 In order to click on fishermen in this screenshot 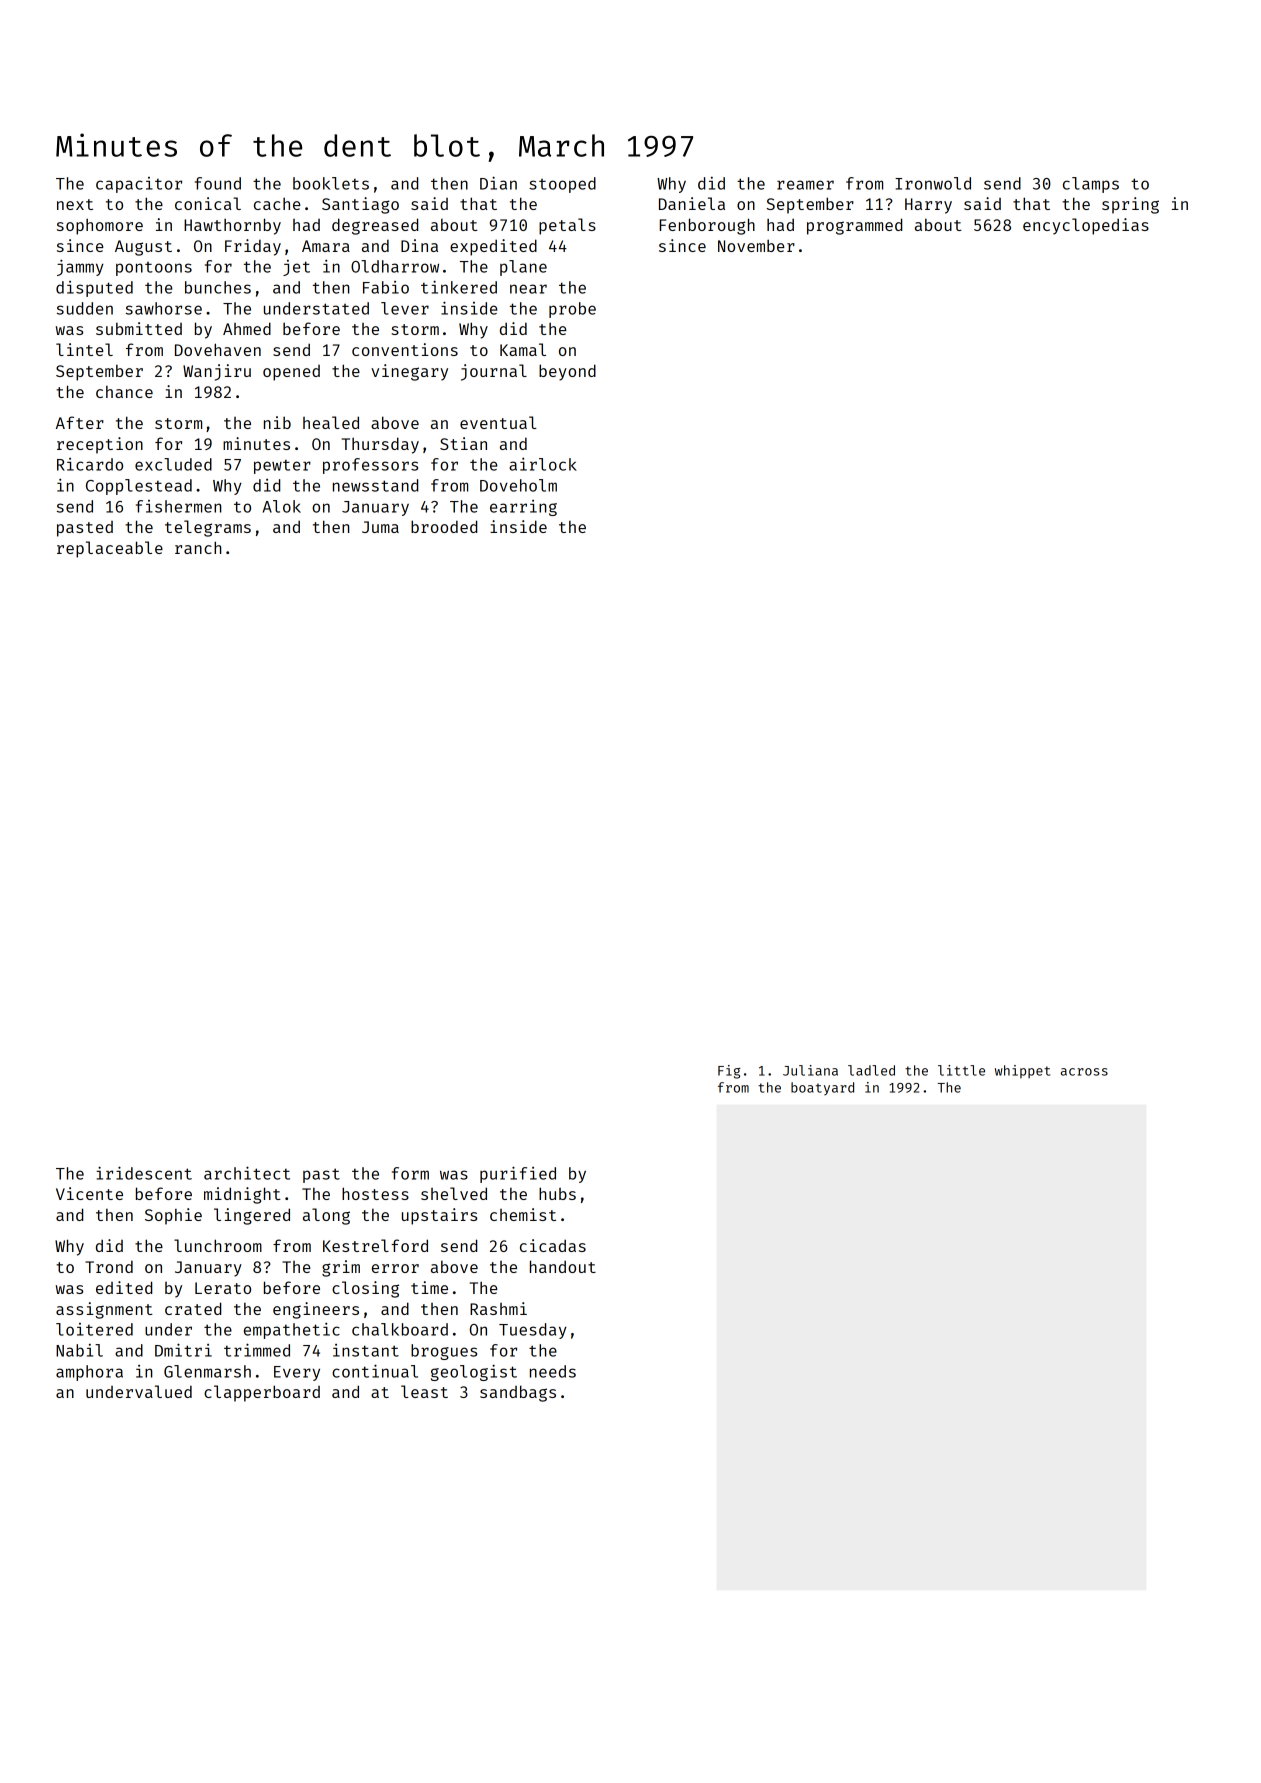, I will do `click(178, 506)`.
